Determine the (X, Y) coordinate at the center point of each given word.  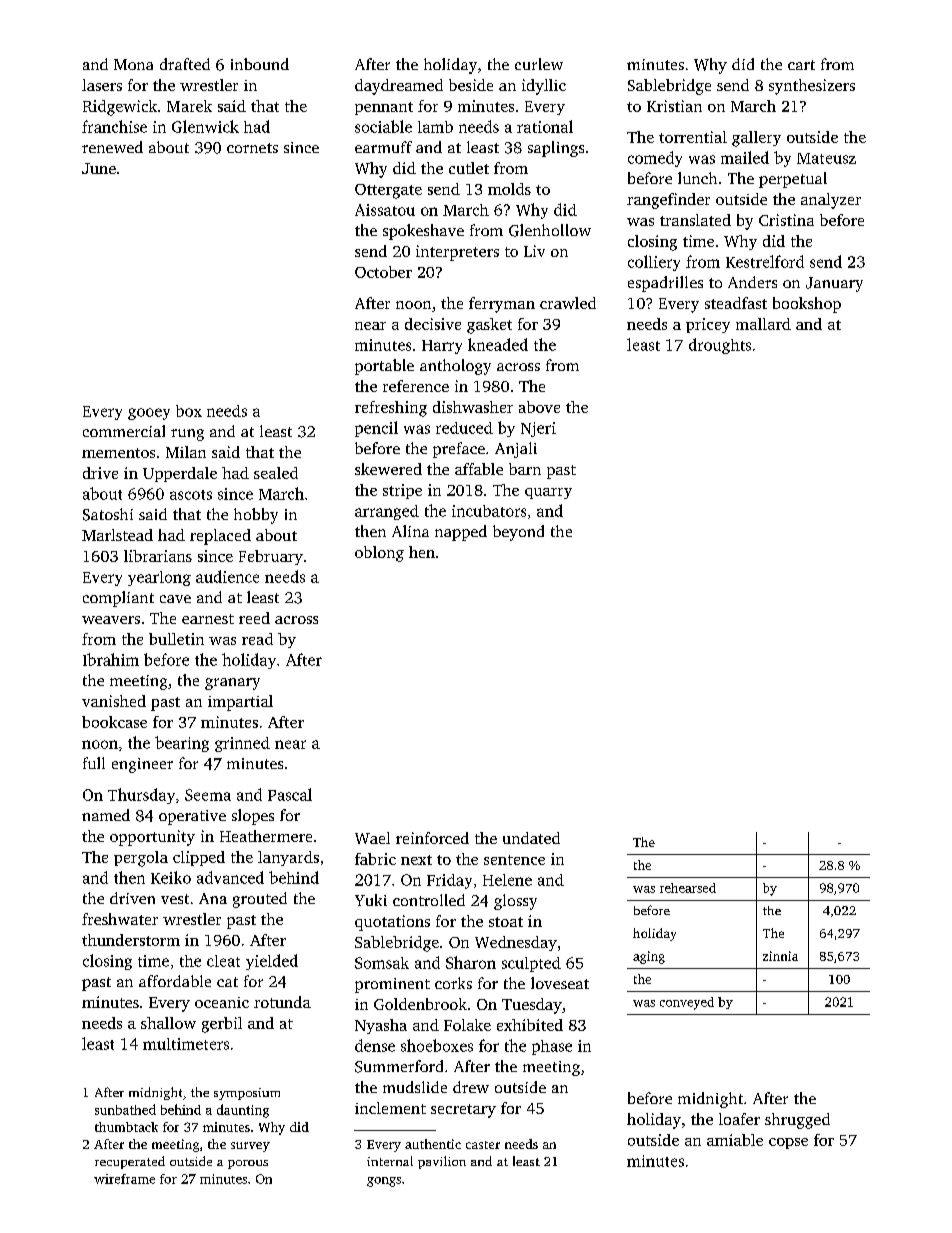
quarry (548, 493)
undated (531, 838)
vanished (114, 701)
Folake (467, 1025)
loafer (739, 1119)
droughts (720, 346)
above (539, 407)
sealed (276, 473)
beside (471, 85)
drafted (185, 64)
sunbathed (125, 1109)
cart (801, 65)
